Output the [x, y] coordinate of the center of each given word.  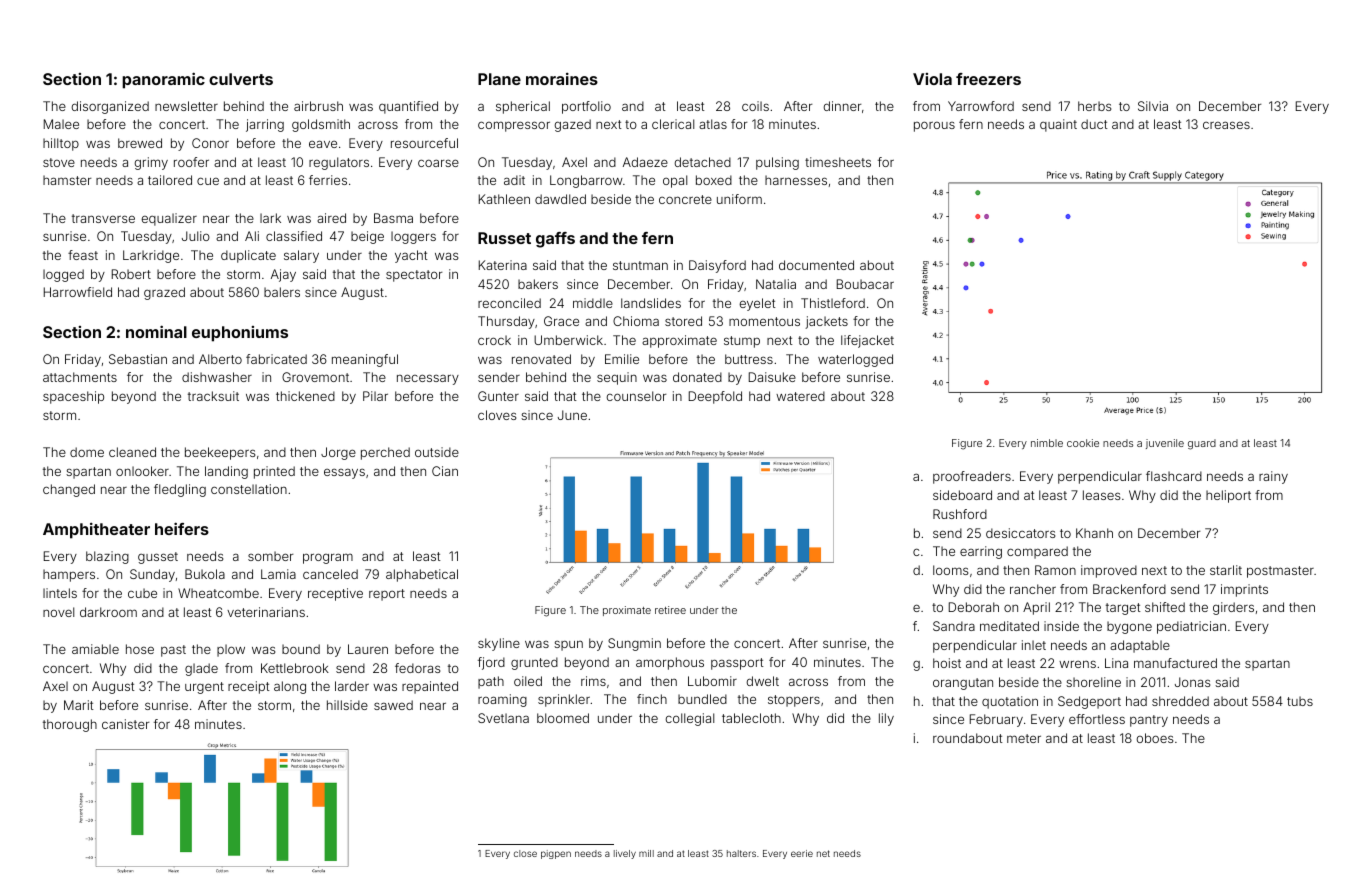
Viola [932, 79]
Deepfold [715, 397]
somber [270, 556]
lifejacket [867, 341]
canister [125, 724]
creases [1226, 125]
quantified [408, 107]
